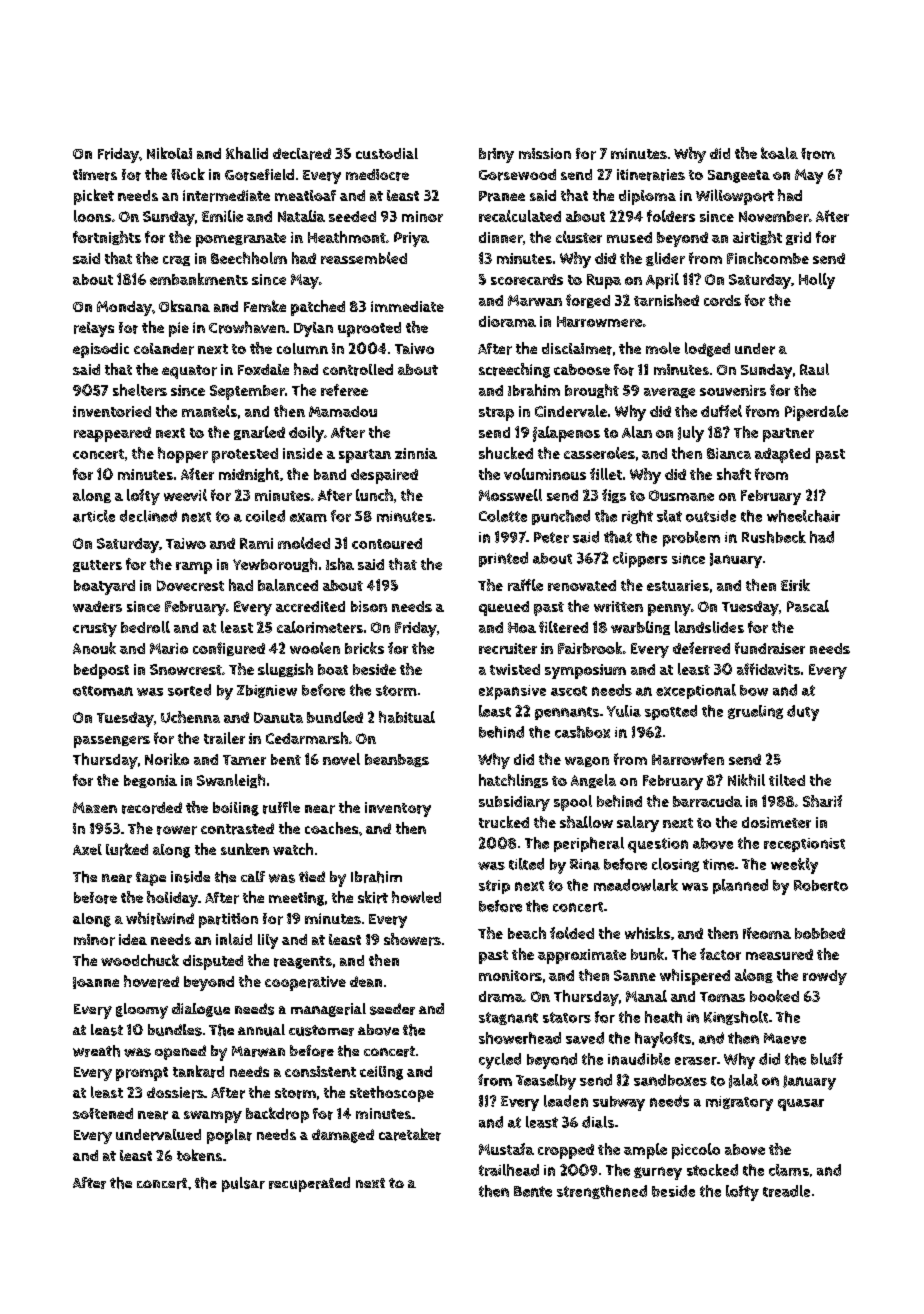 This document has height=1314, width=924. I want to click on Khalid, so click(247, 153).
